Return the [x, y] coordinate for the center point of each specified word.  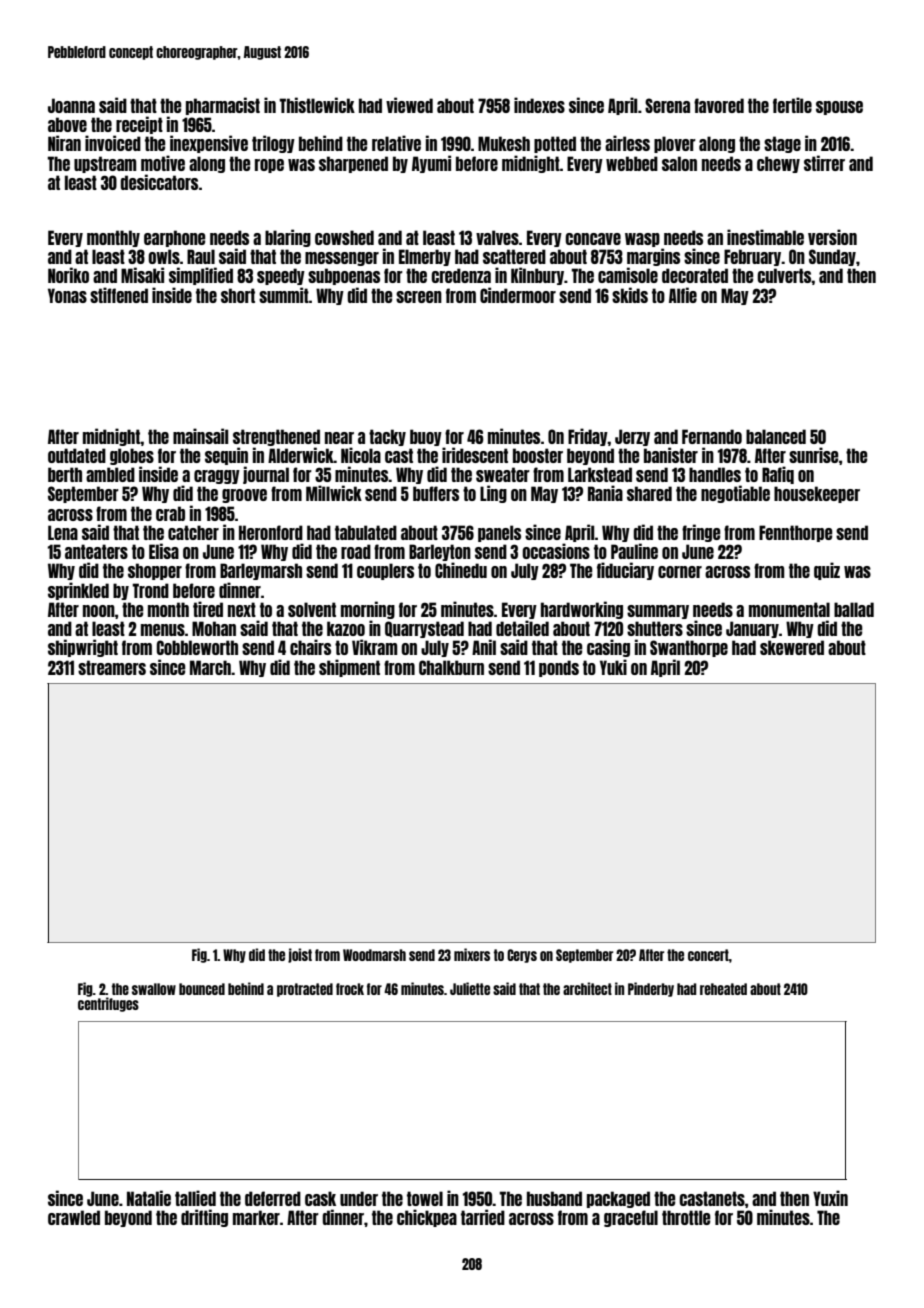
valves [497, 237]
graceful [631, 1218]
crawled [74, 1217]
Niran [64, 143]
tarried [483, 1217]
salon [679, 163]
